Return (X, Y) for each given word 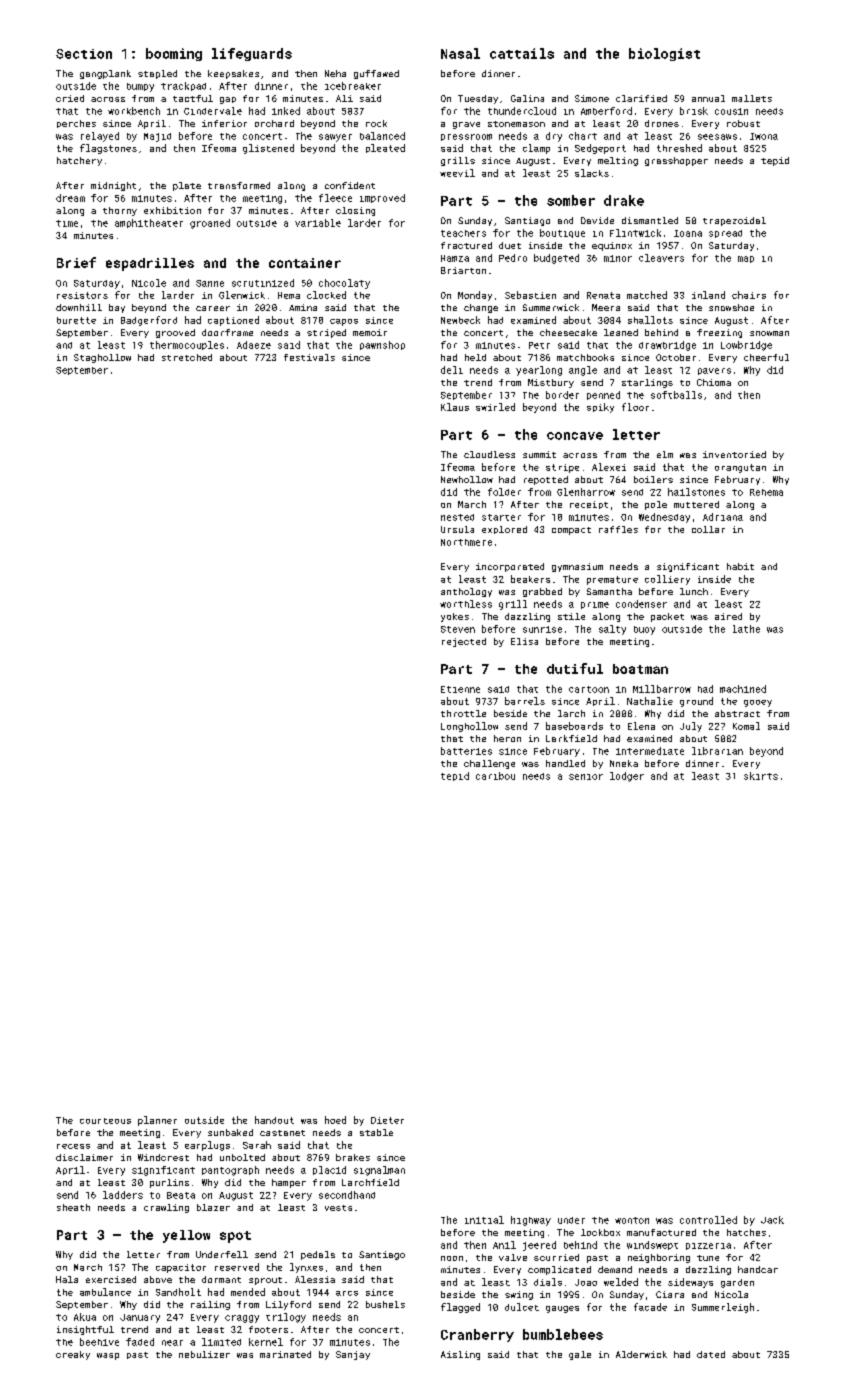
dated (711, 1354)
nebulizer (204, 1354)
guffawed (376, 74)
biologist (664, 54)
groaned (210, 224)
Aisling (460, 1355)
